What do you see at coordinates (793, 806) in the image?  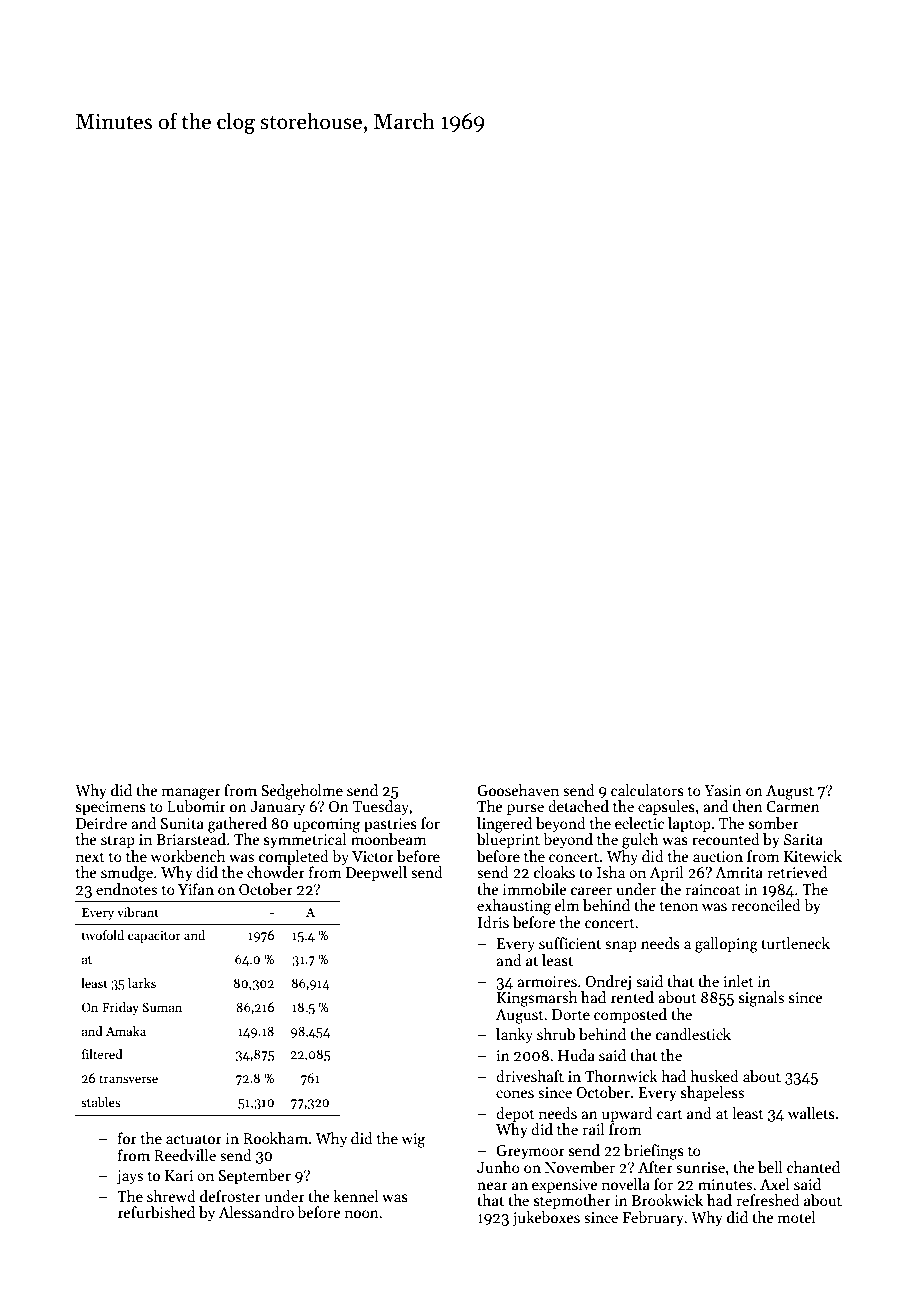 I see `Carmen` at bounding box center [793, 806].
